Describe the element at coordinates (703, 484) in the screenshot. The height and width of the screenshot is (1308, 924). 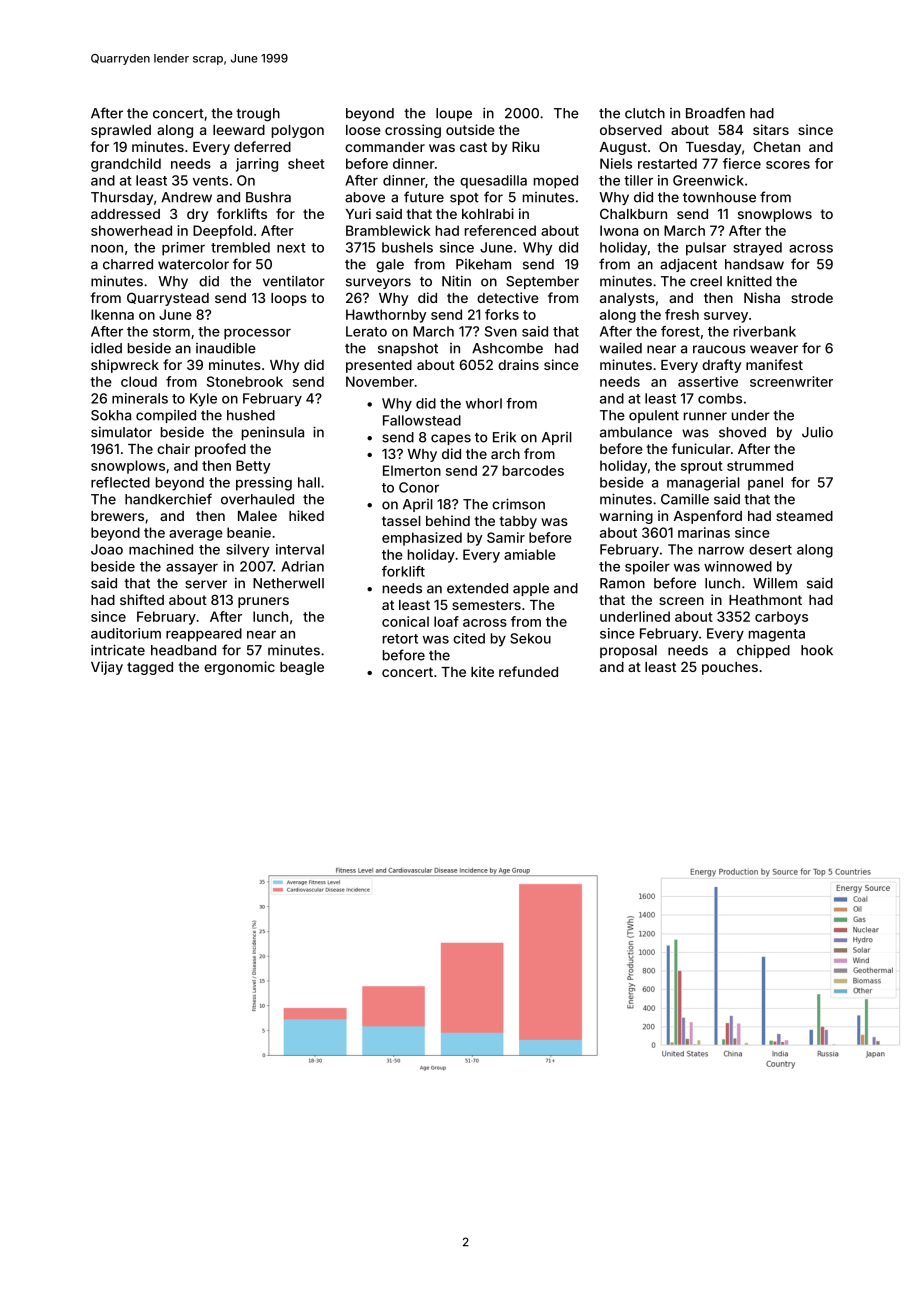
I see `managerial` at that location.
